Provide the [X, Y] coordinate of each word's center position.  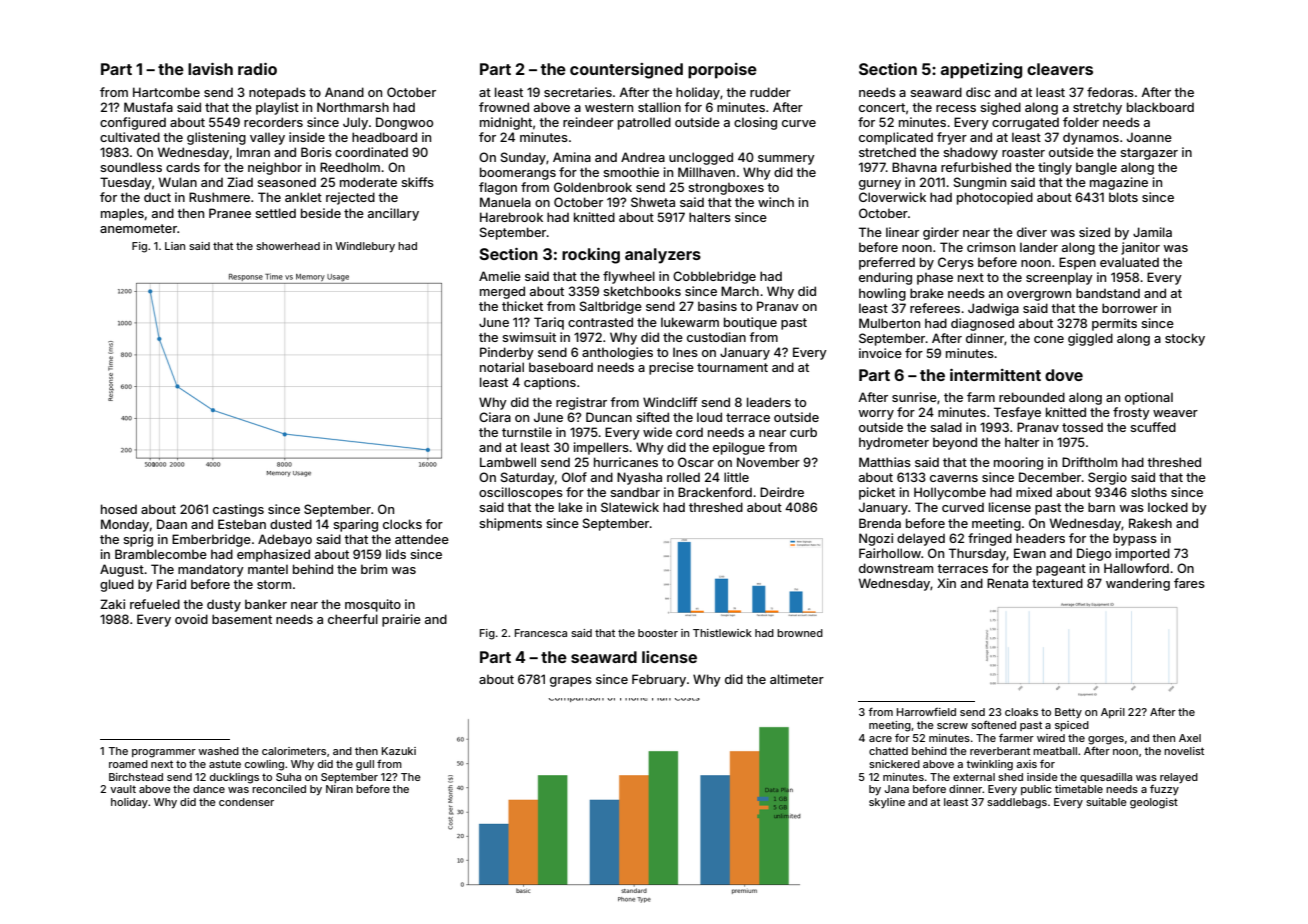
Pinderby [507, 353]
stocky [1185, 339]
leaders [769, 402]
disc [978, 92]
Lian [175, 246]
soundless [131, 167]
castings [238, 510]
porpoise [722, 71]
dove [1064, 375]
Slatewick [630, 507]
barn [1101, 507]
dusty [224, 606]
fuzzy [1164, 790]
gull [365, 765]
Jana [897, 789]
